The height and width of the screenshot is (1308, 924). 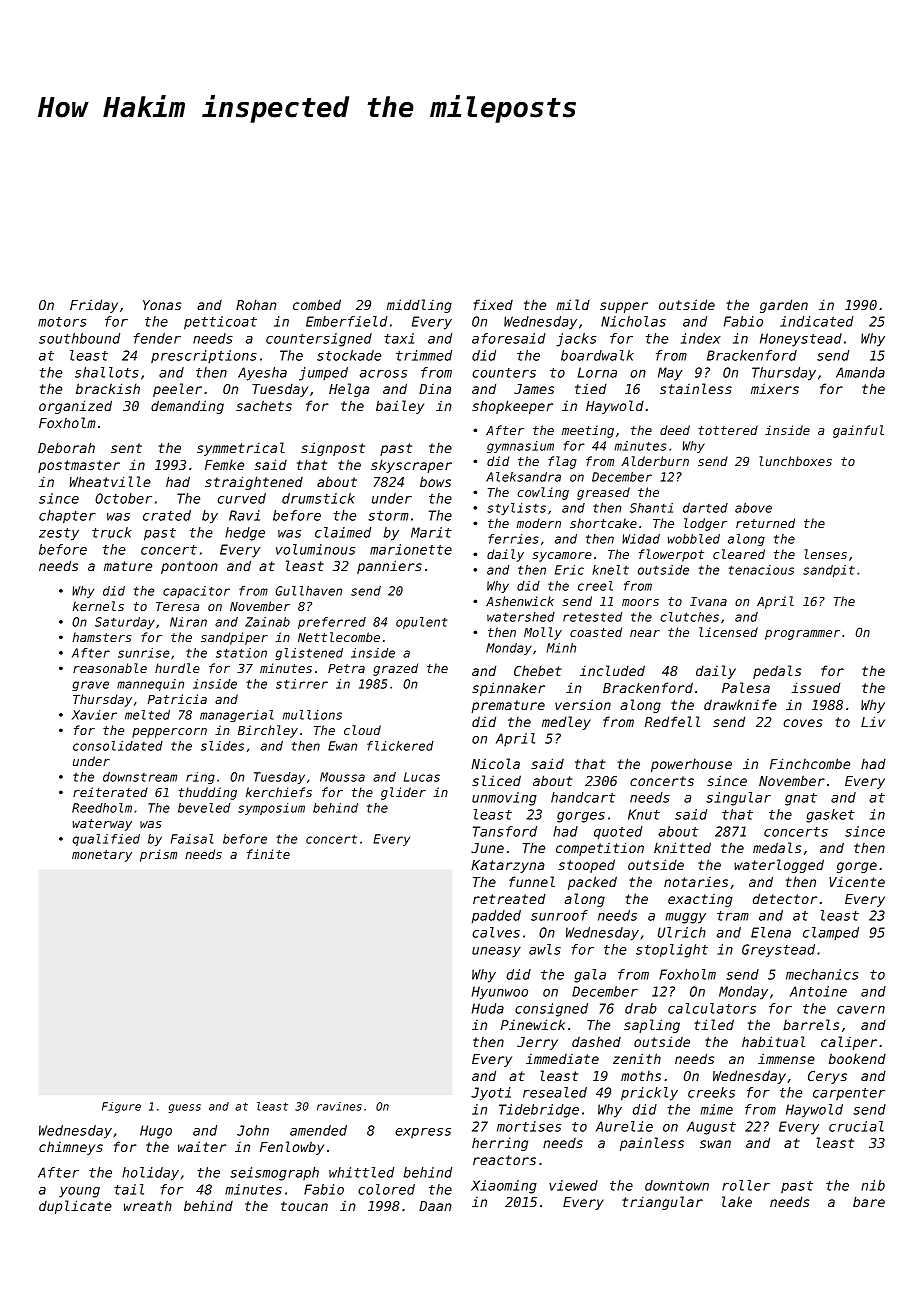 I want to click on wreath, so click(x=148, y=1205).
